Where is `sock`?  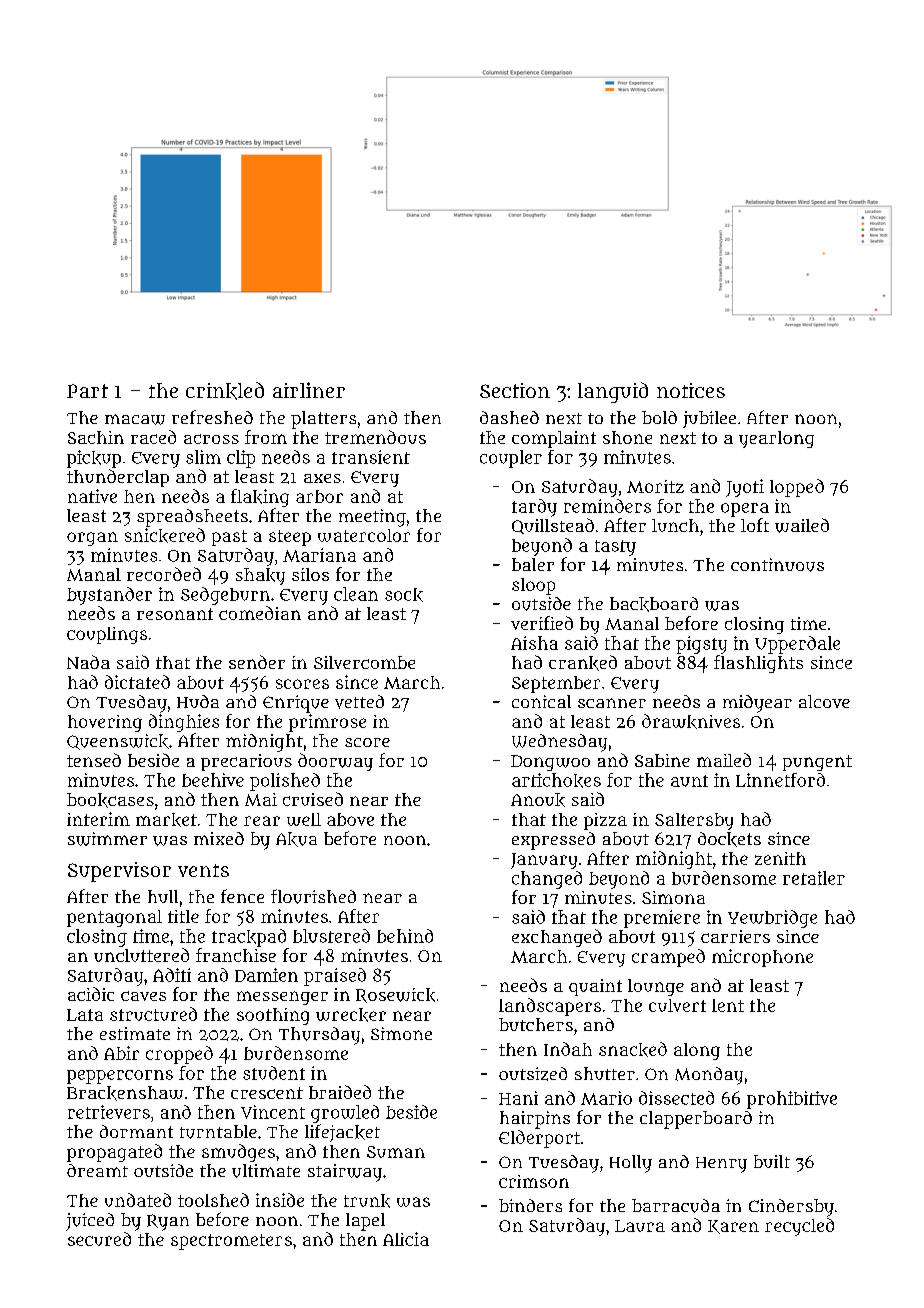
sock is located at coordinates (404, 595).
